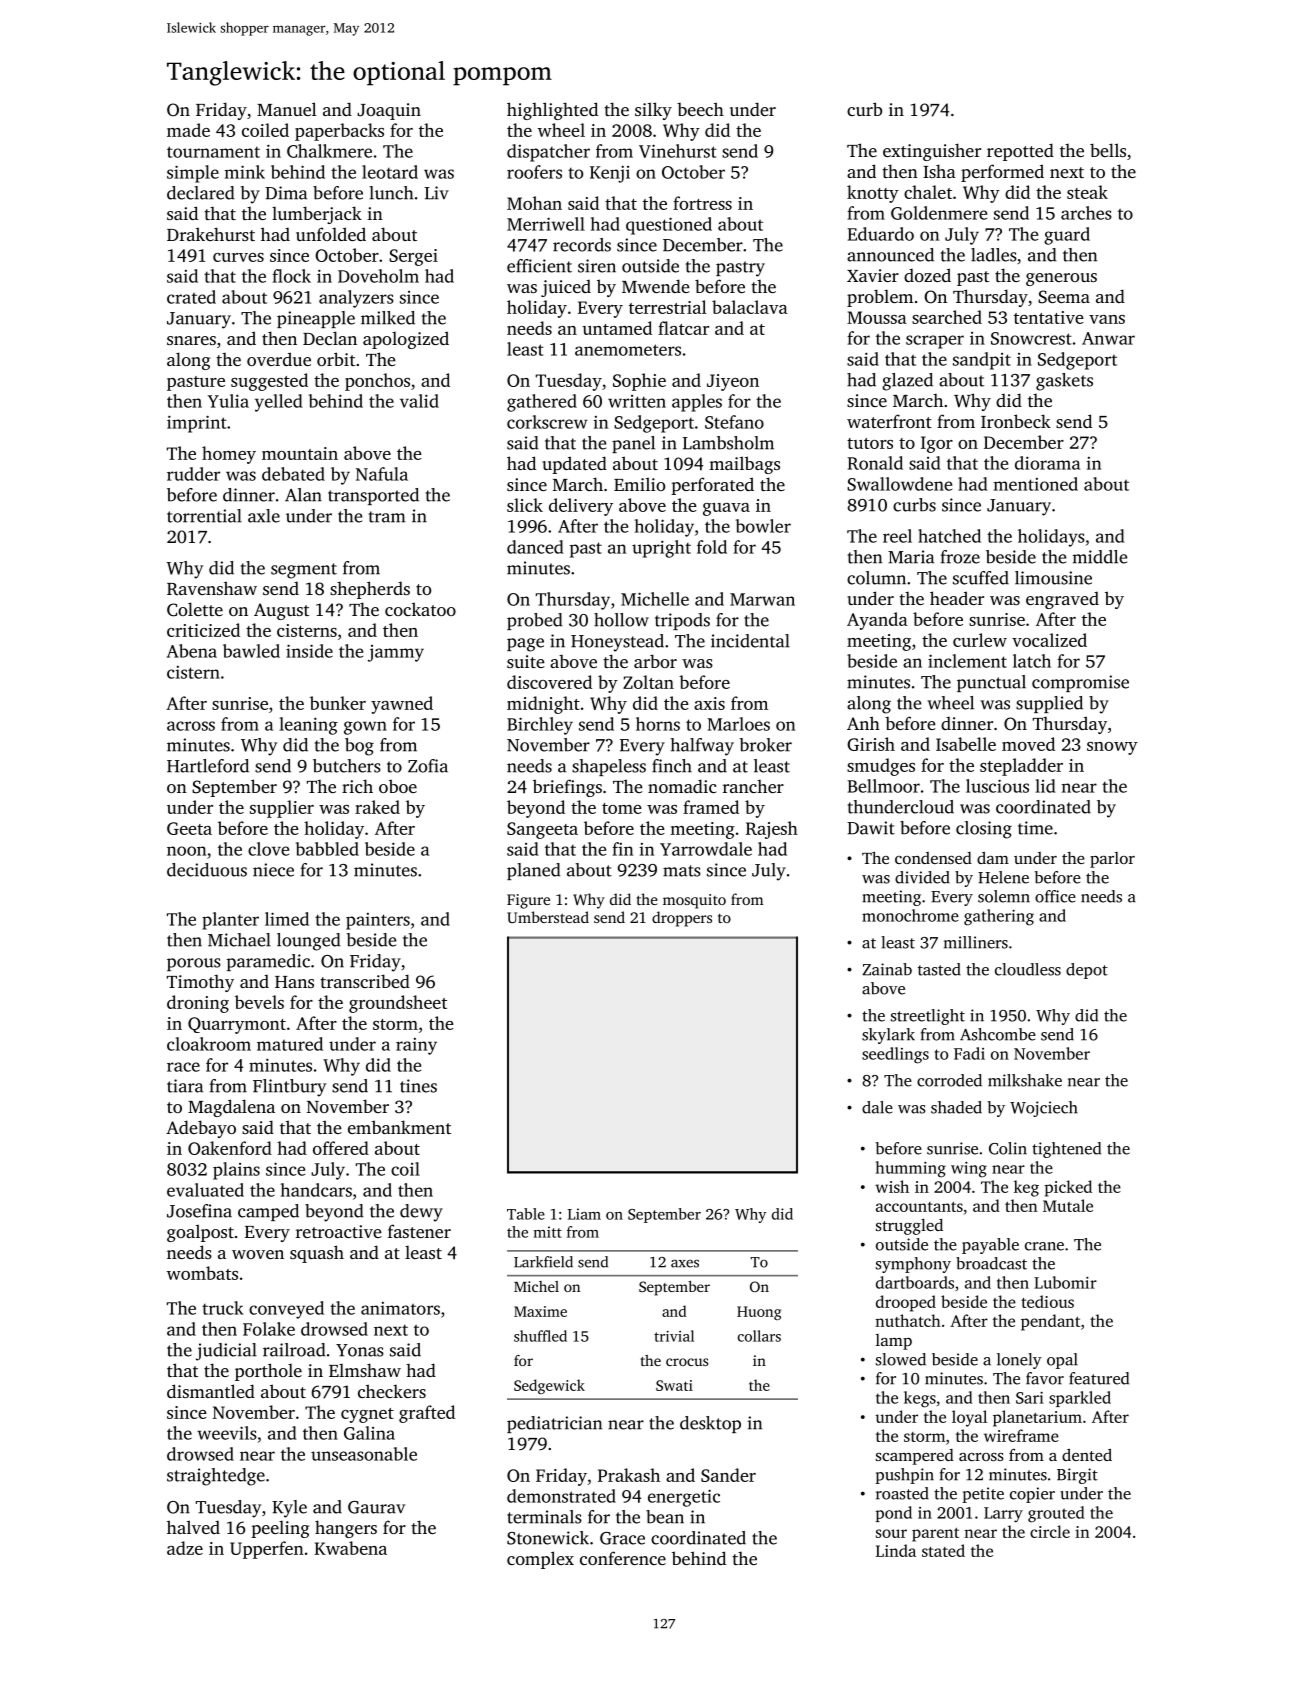  What do you see at coordinates (376, 1507) in the screenshot?
I see `Gaurav` at bounding box center [376, 1507].
